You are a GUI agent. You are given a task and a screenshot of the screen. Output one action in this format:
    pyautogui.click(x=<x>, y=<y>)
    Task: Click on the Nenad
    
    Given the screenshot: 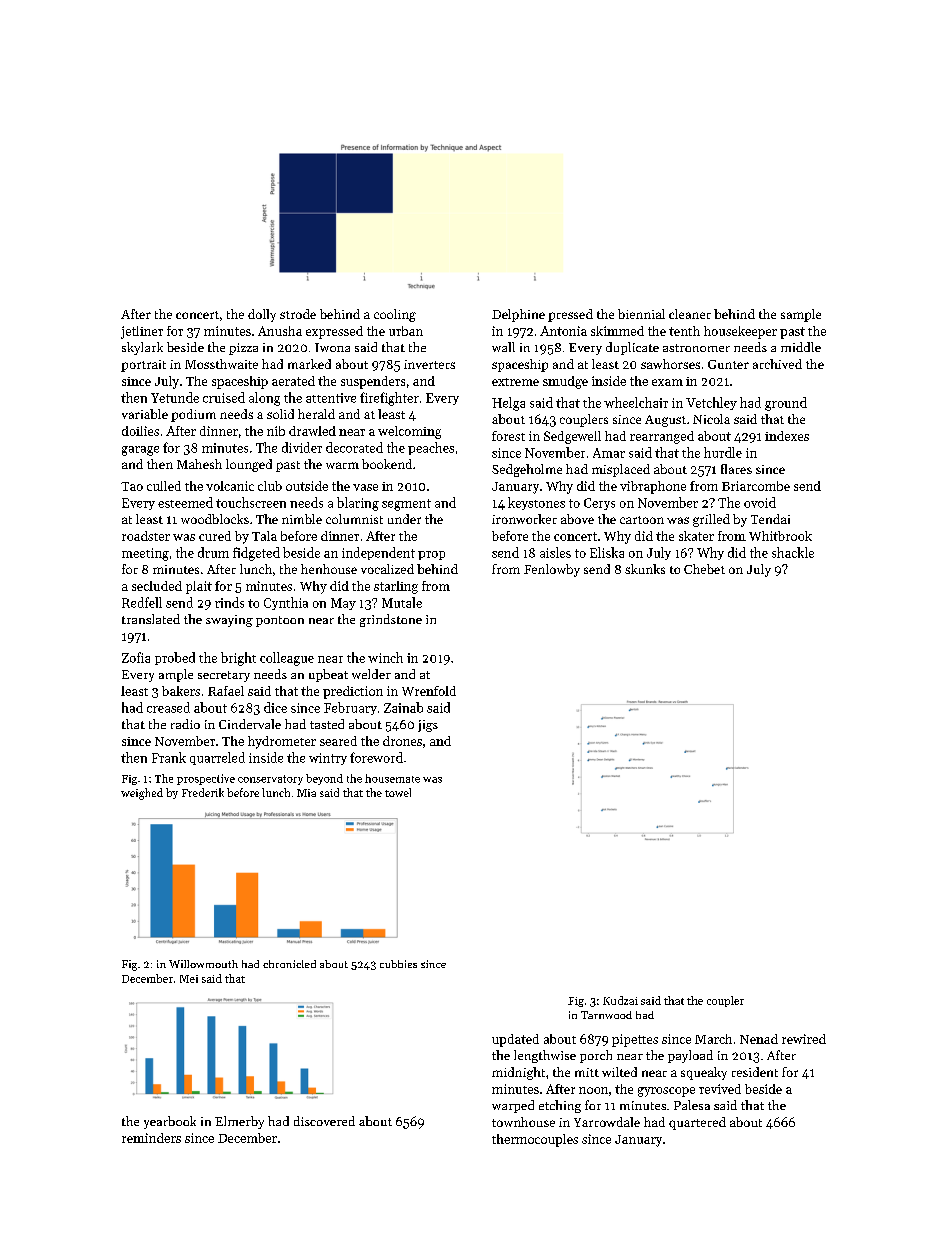 What is the action you would take?
    pyautogui.click(x=759, y=1039)
